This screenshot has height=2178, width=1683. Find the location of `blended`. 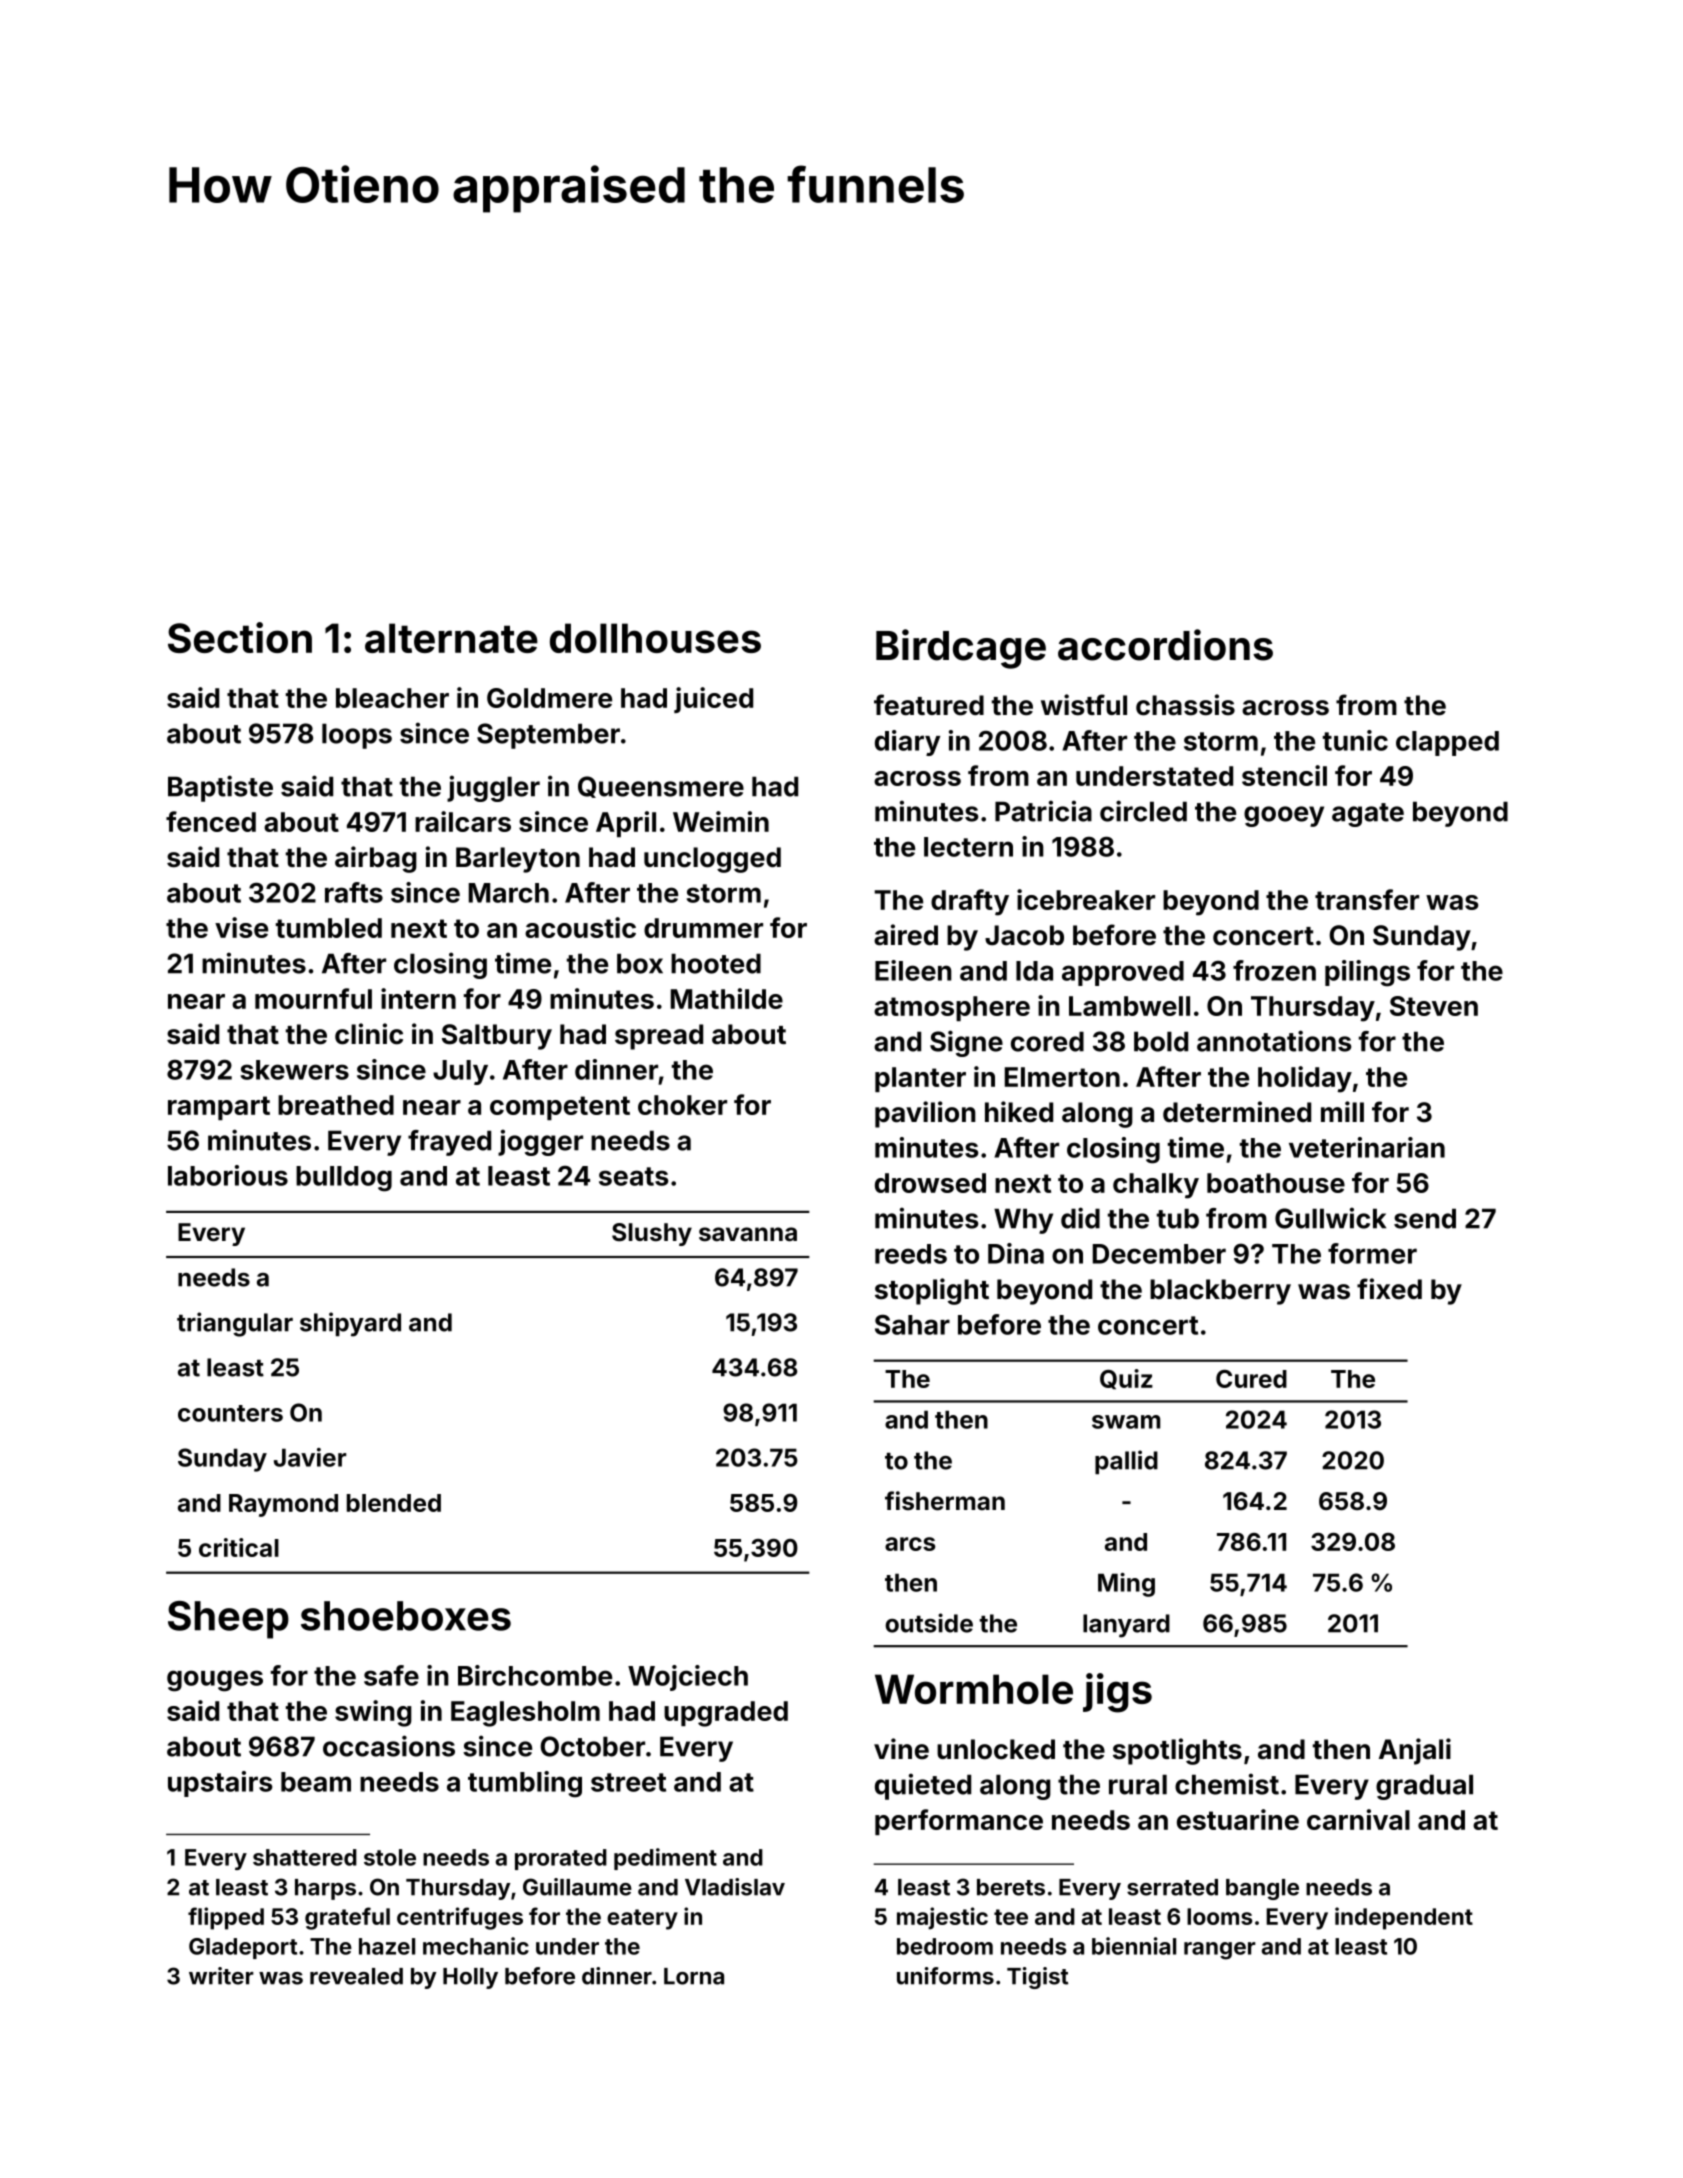

blended is located at coordinates (394, 1503).
